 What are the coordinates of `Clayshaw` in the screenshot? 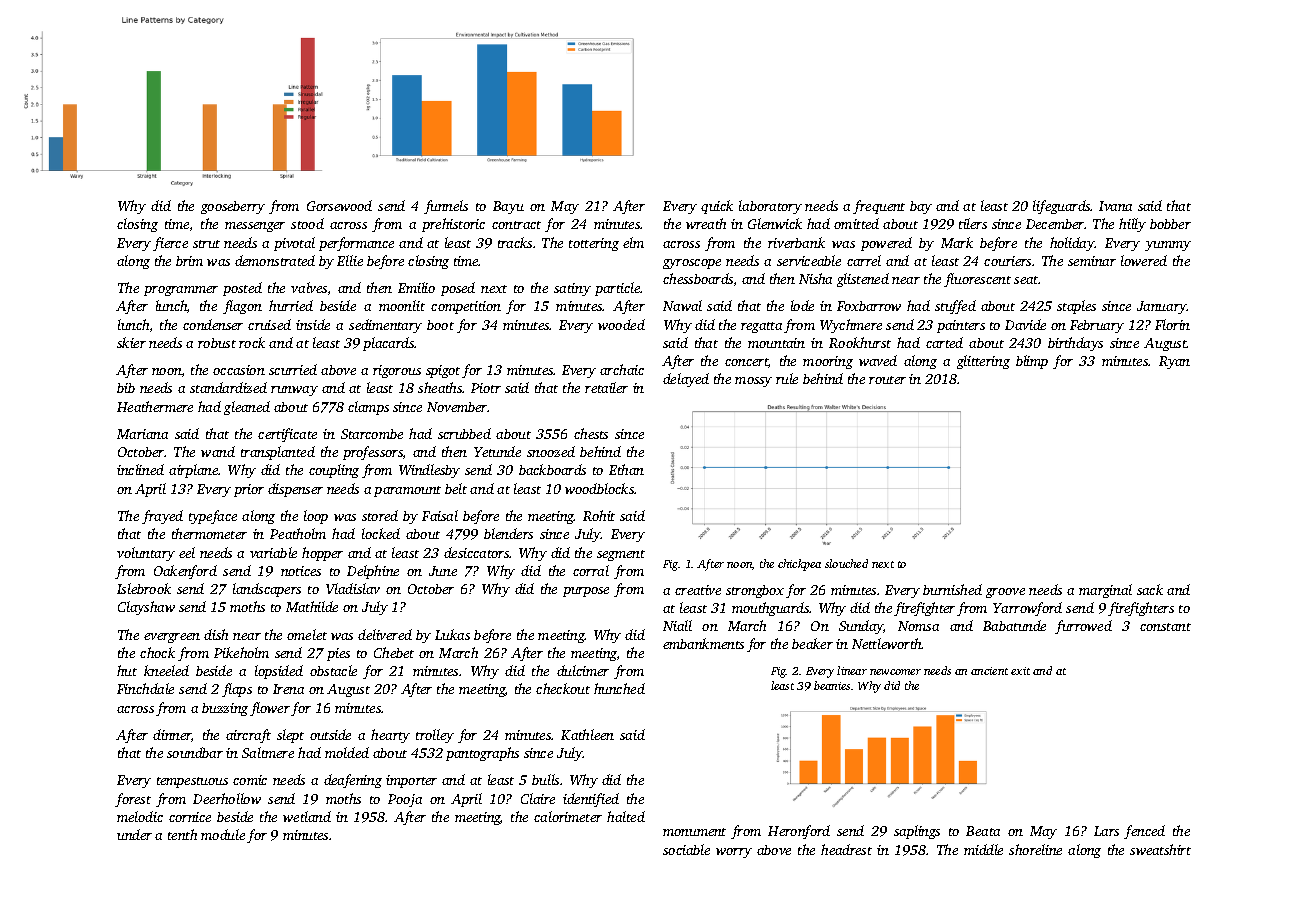 It's located at (146, 608).
